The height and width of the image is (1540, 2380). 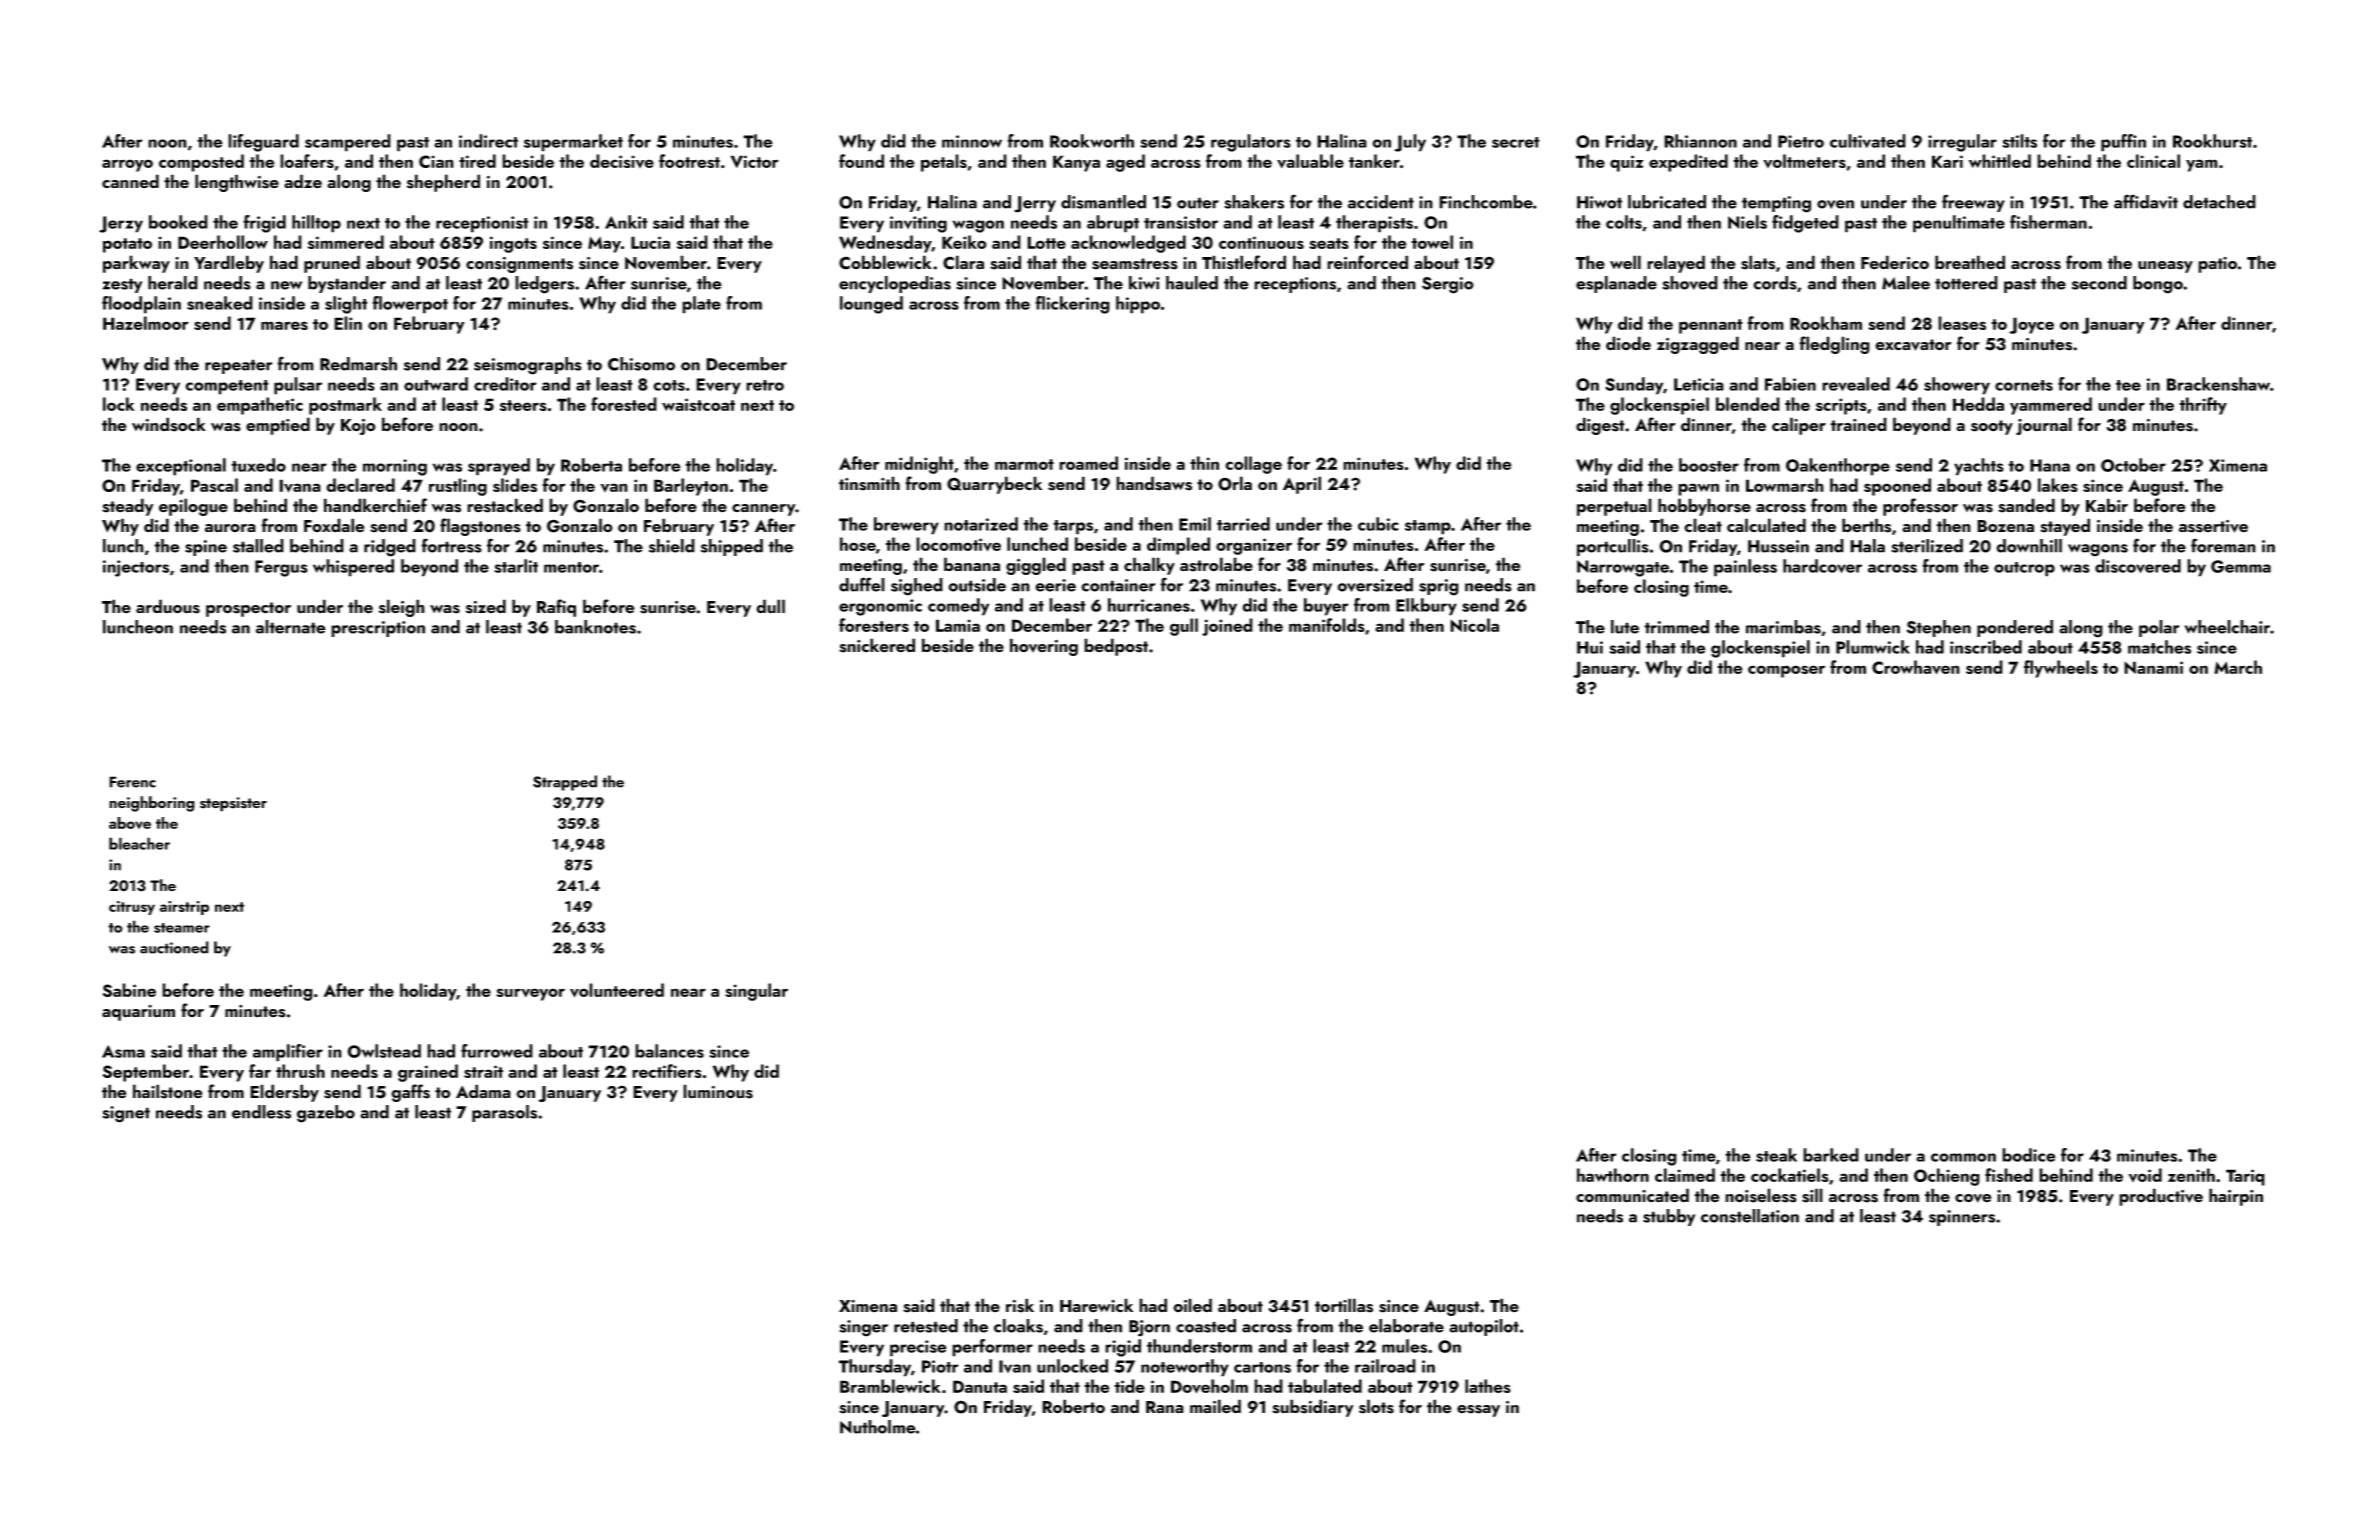 What do you see at coordinates (2024, 385) in the image?
I see `cornets` at bounding box center [2024, 385].
